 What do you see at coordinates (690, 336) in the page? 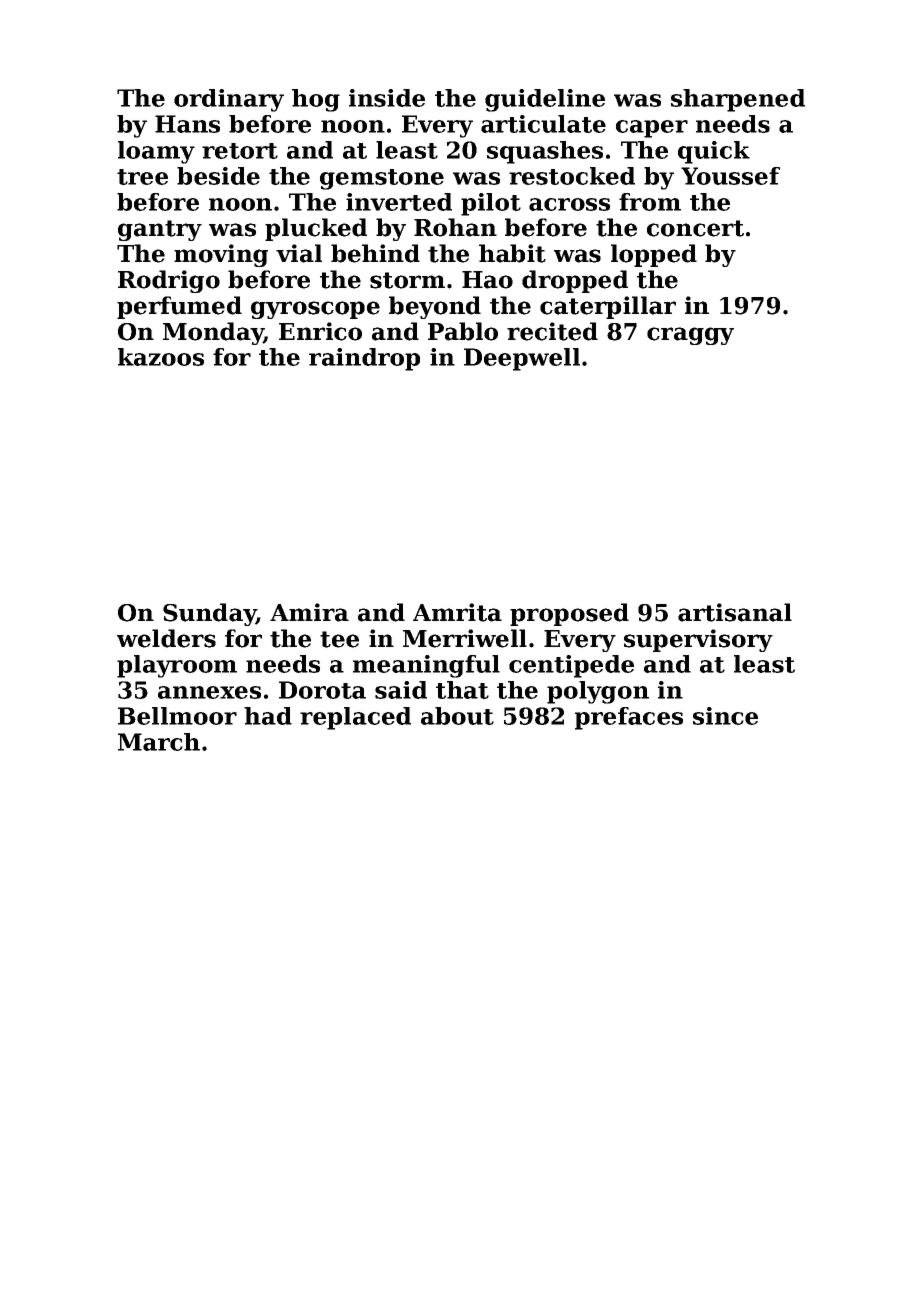
I see `craggy` at bounding box center [690, 336].
